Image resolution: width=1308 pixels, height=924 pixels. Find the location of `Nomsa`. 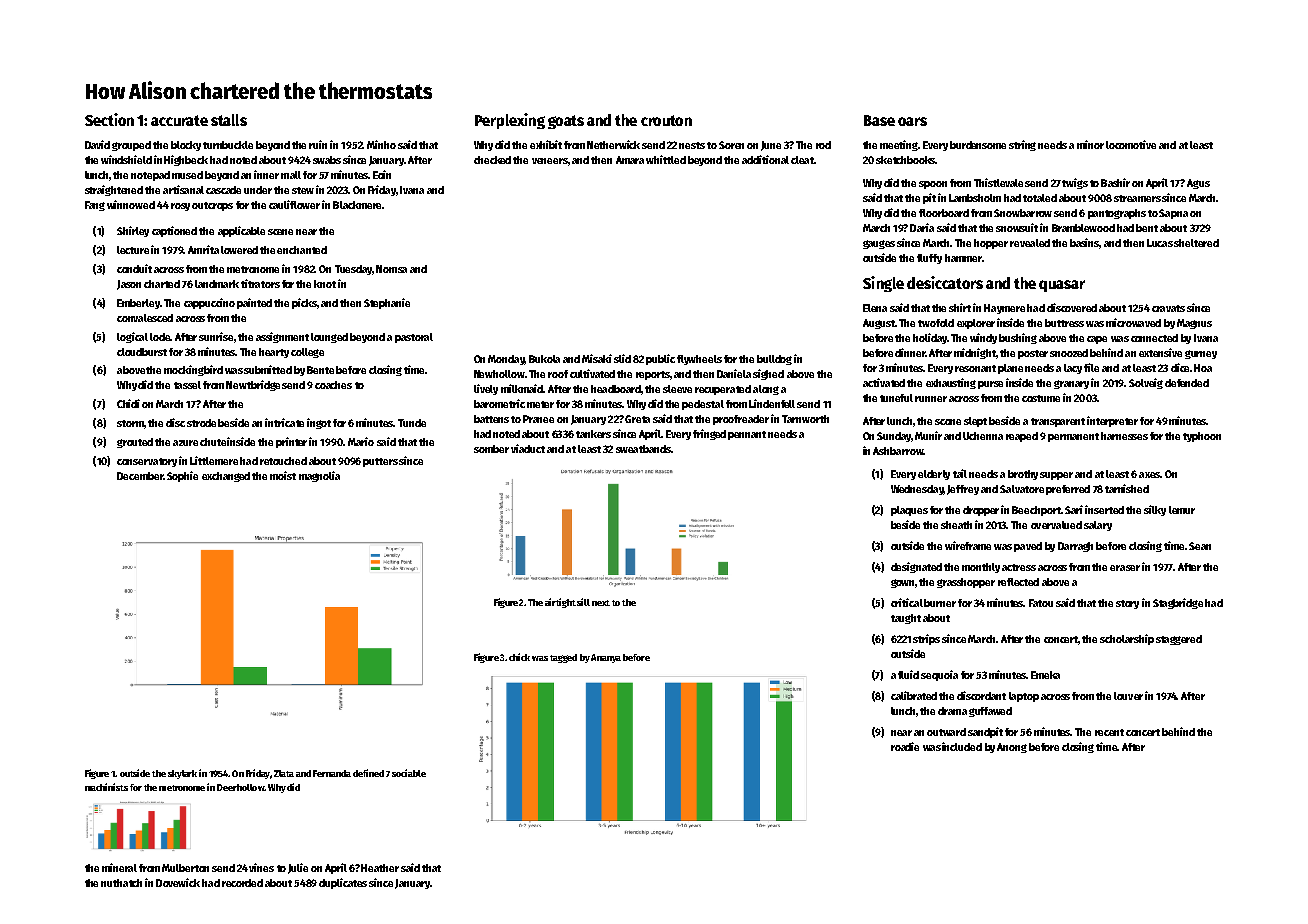

Nomsa is located at coordinates (391, 269).
